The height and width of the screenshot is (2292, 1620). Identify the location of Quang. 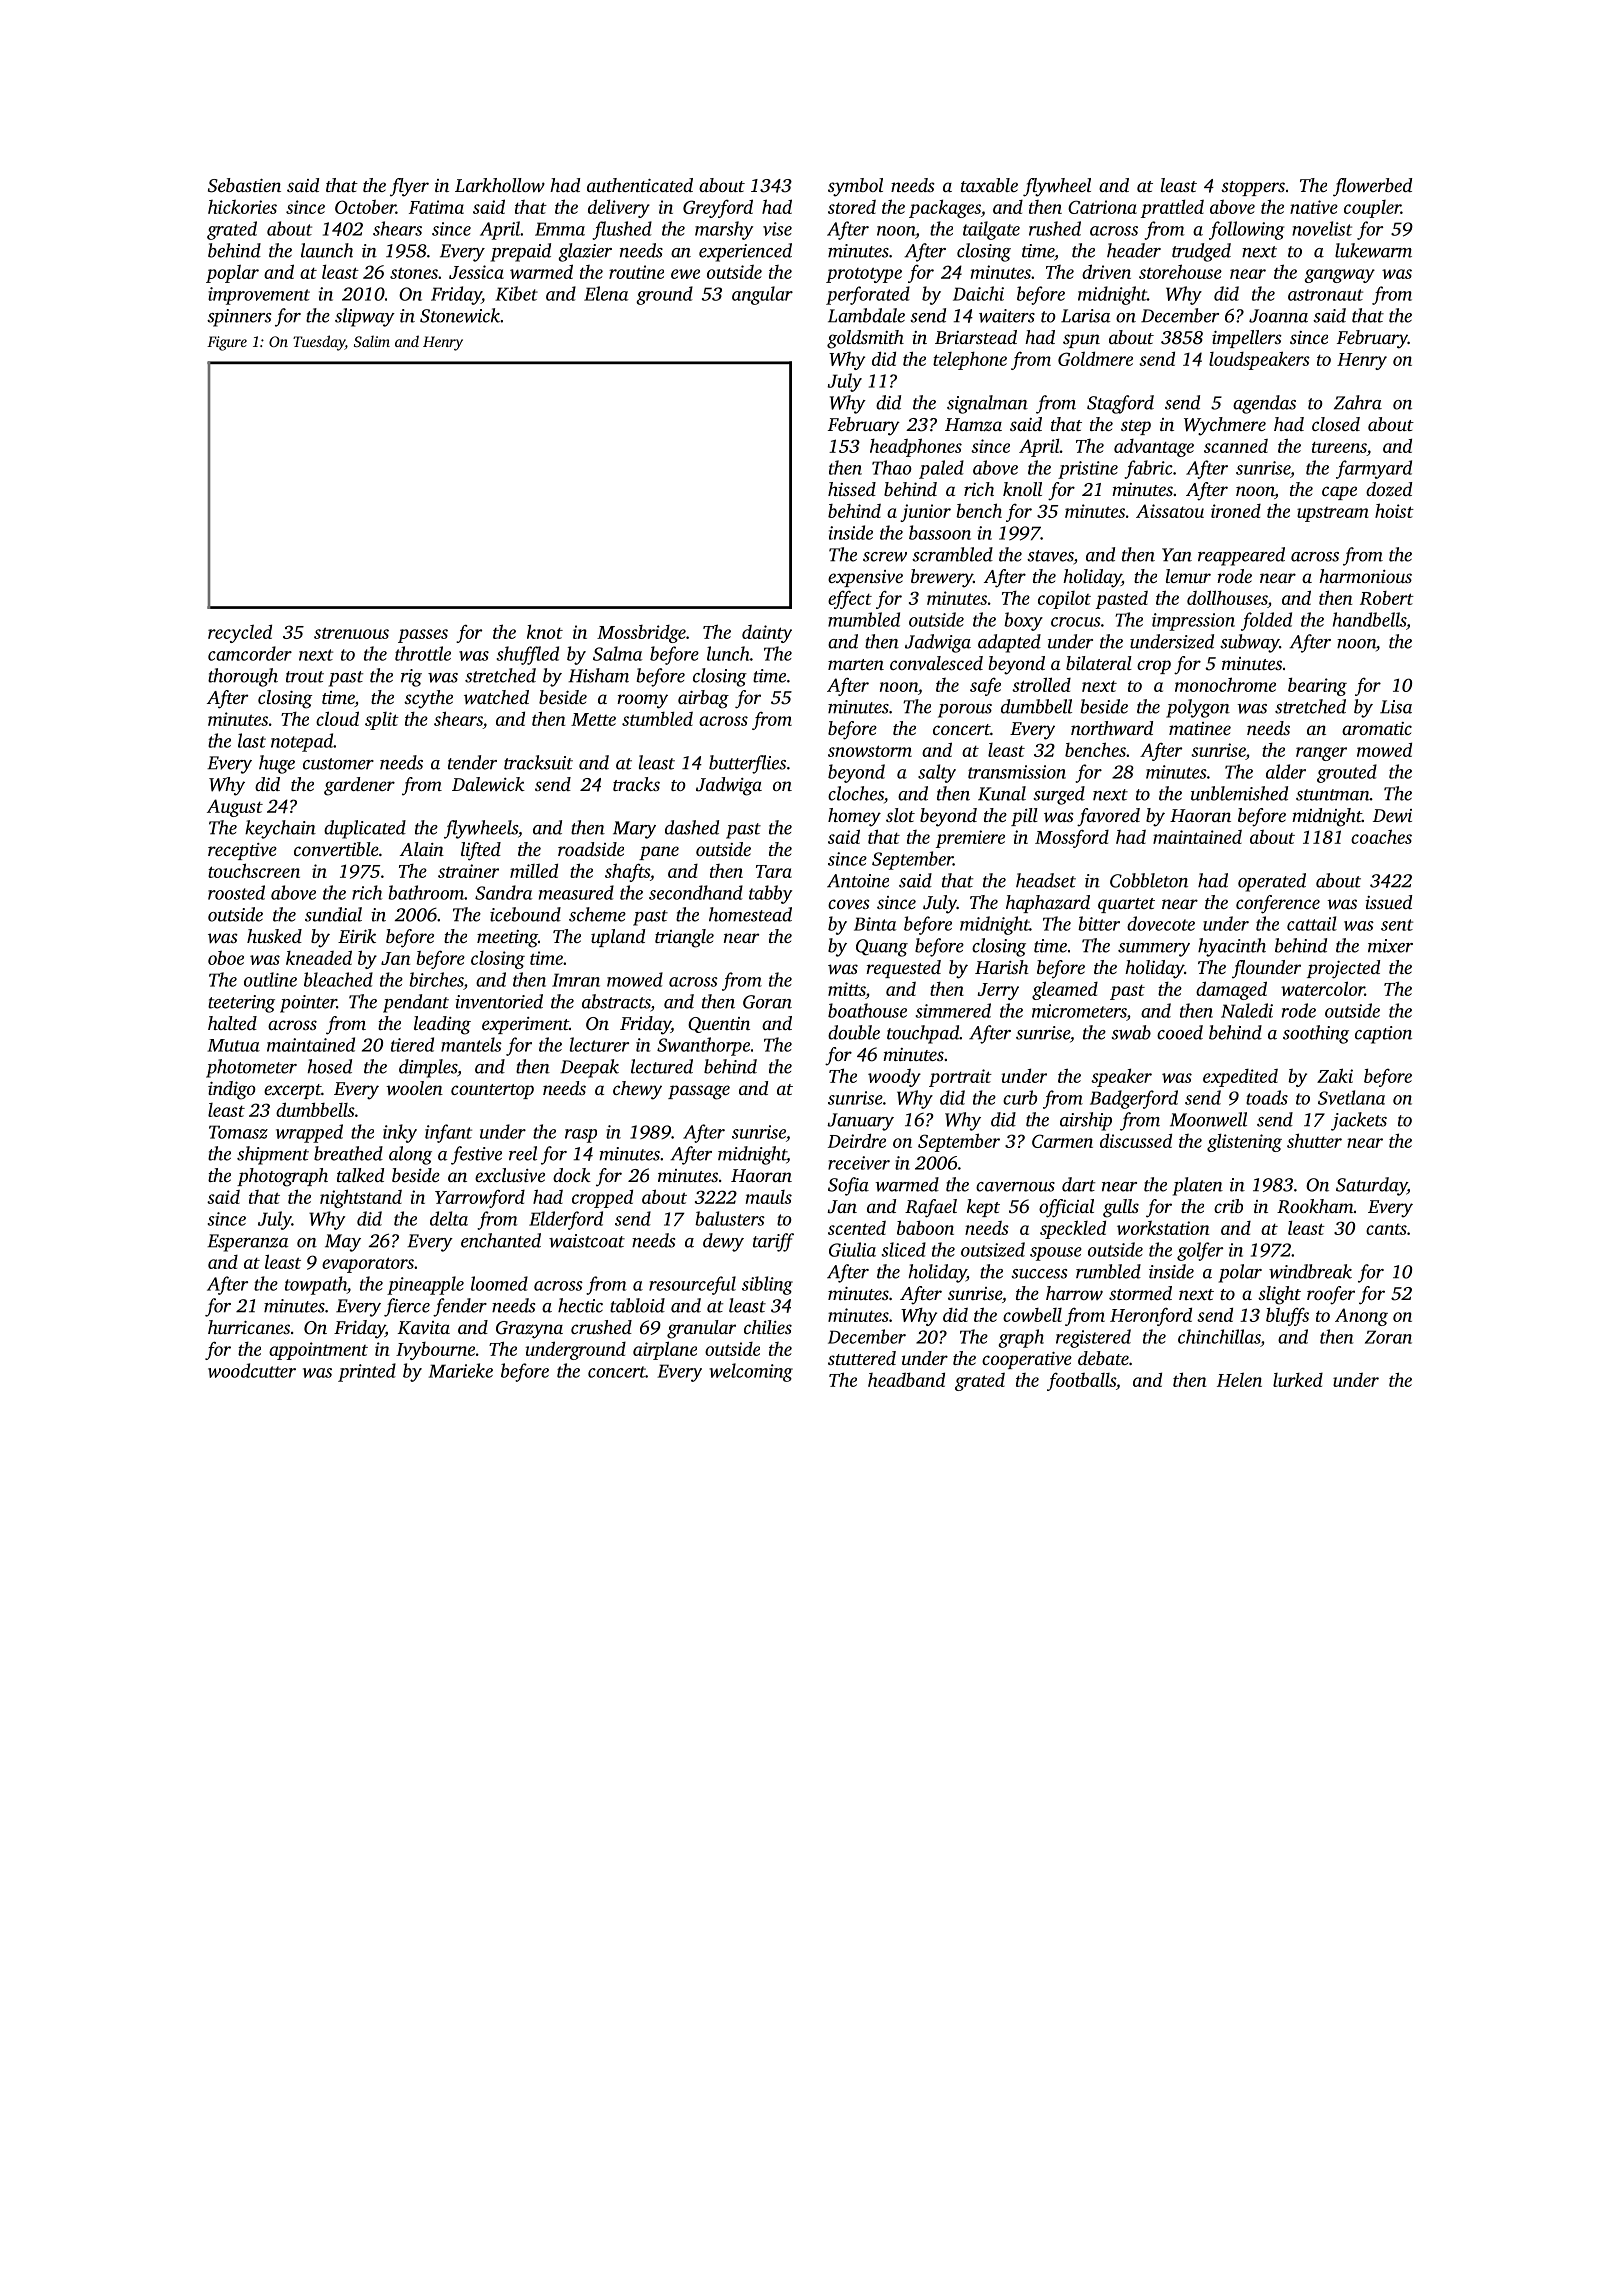
(882, 948).
